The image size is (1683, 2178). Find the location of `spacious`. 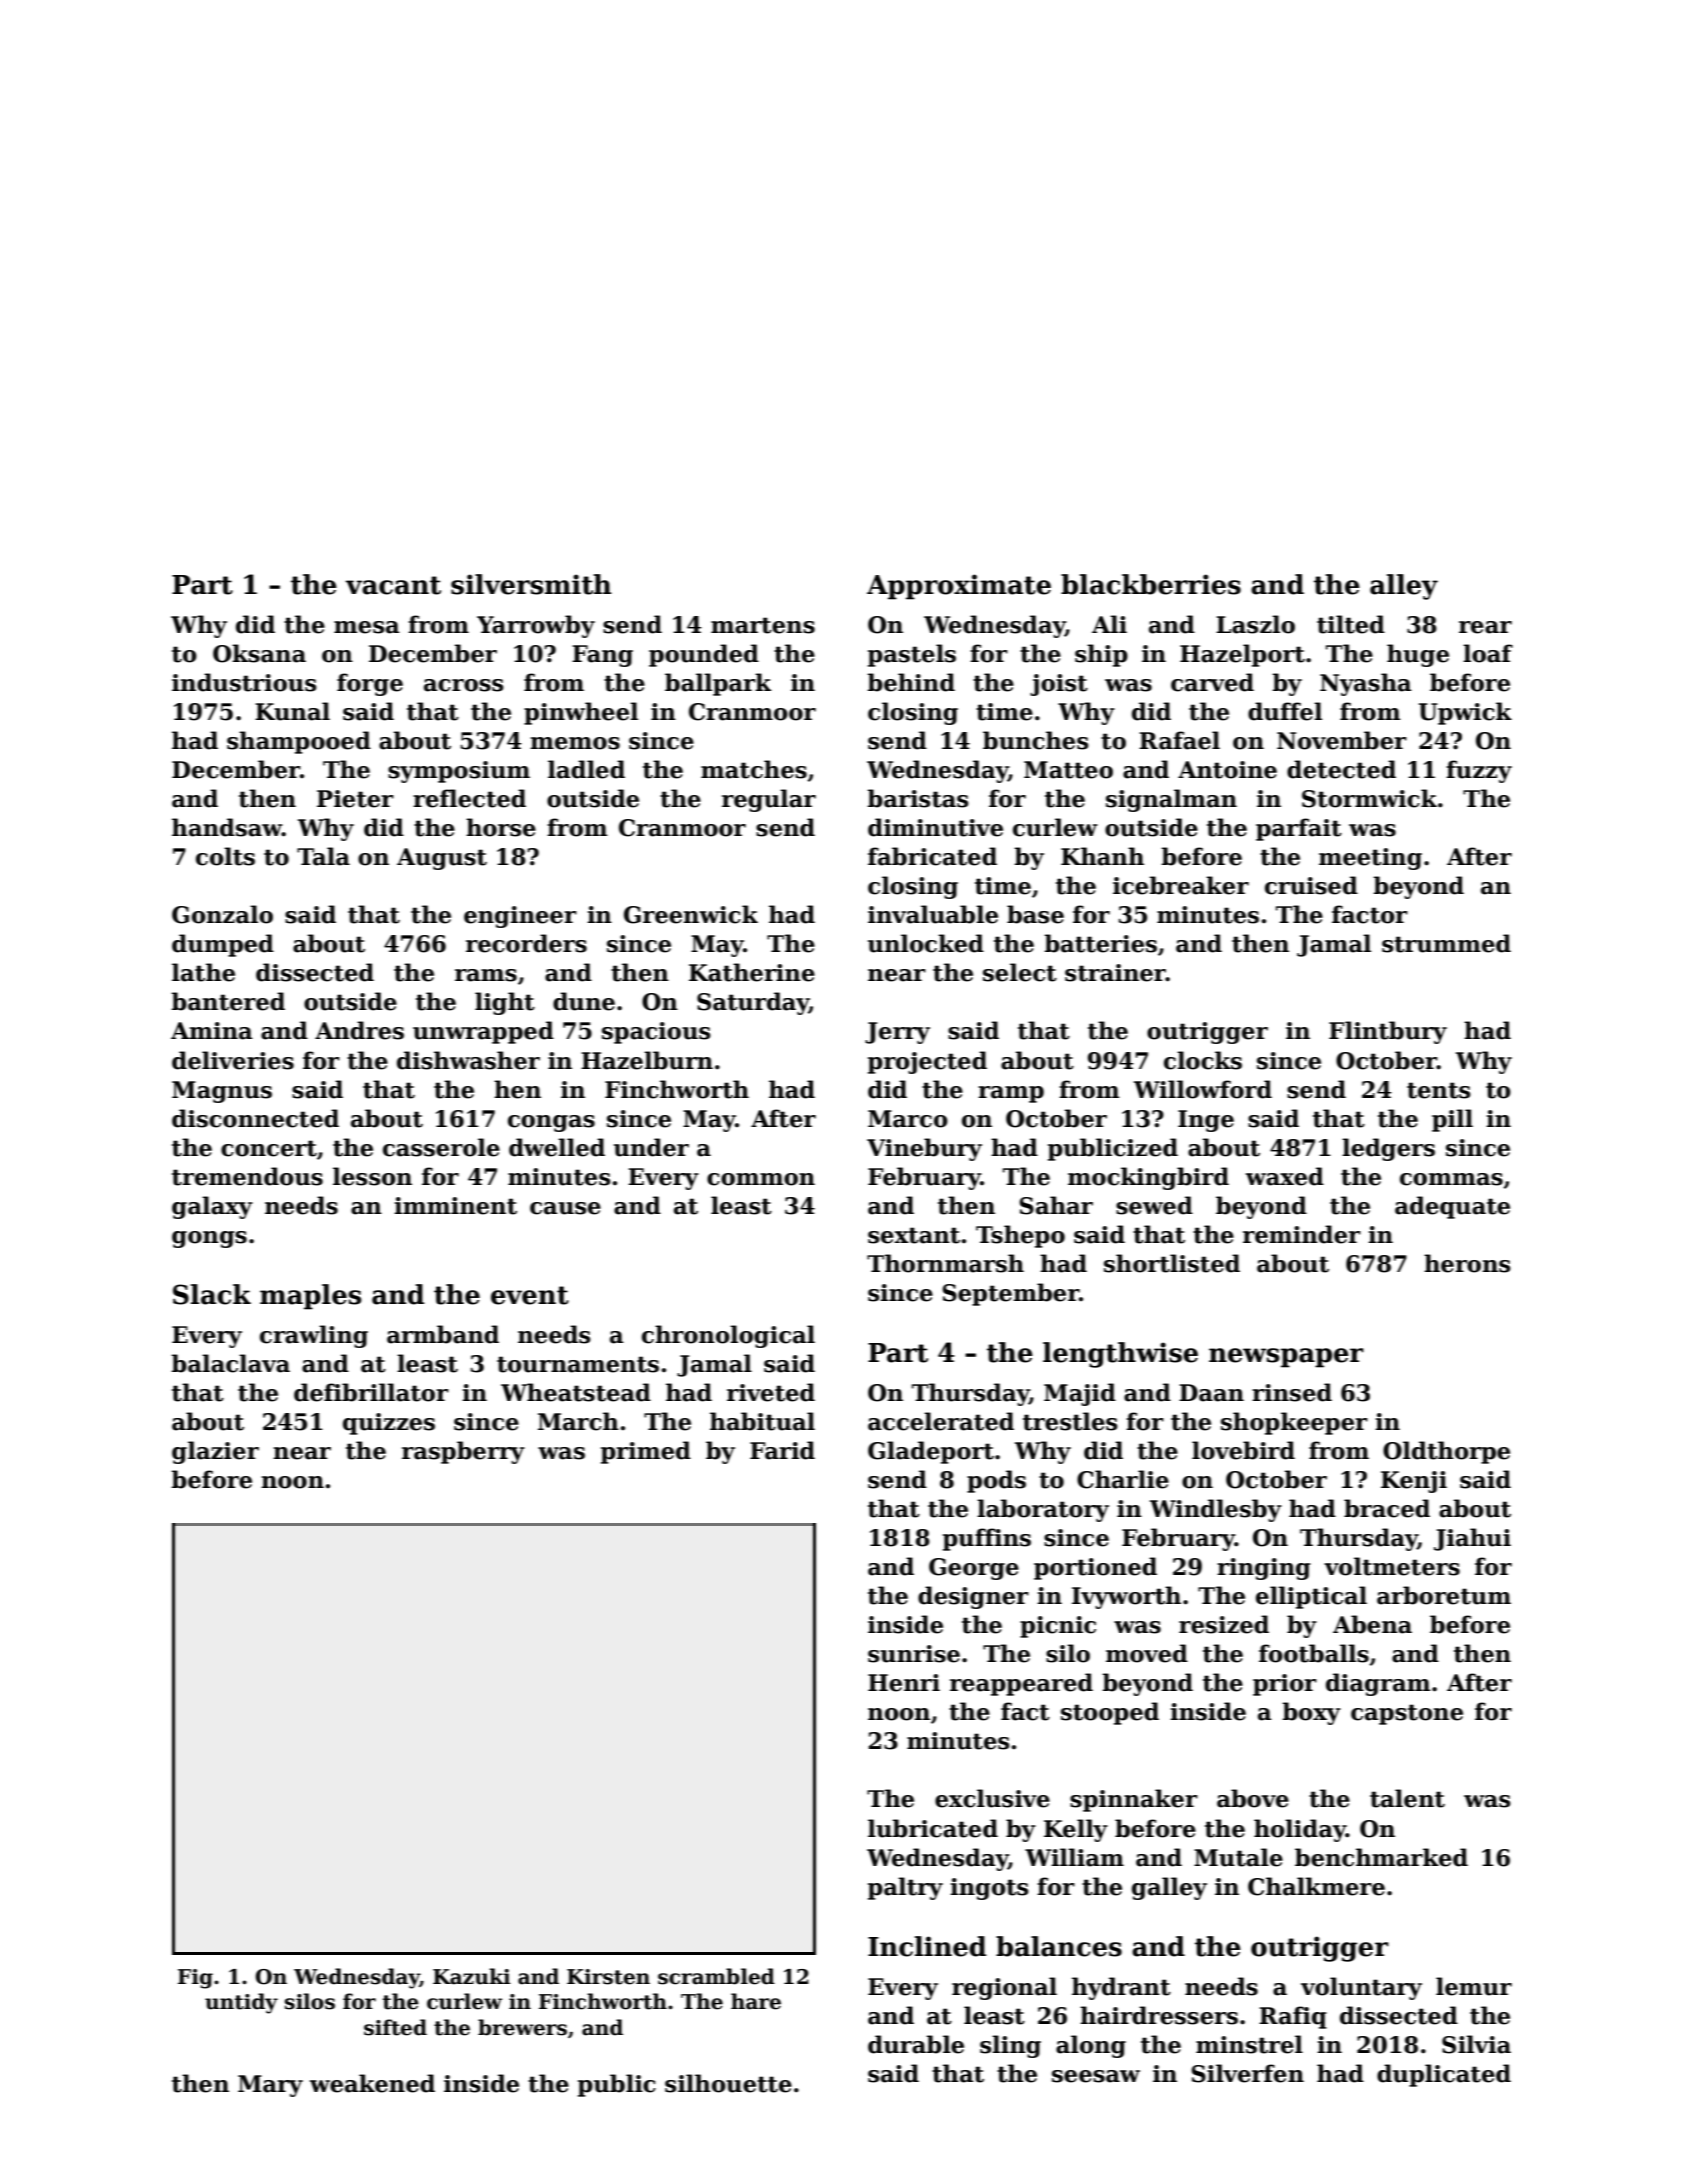

spacious is located at coordinates (656, 1033).
